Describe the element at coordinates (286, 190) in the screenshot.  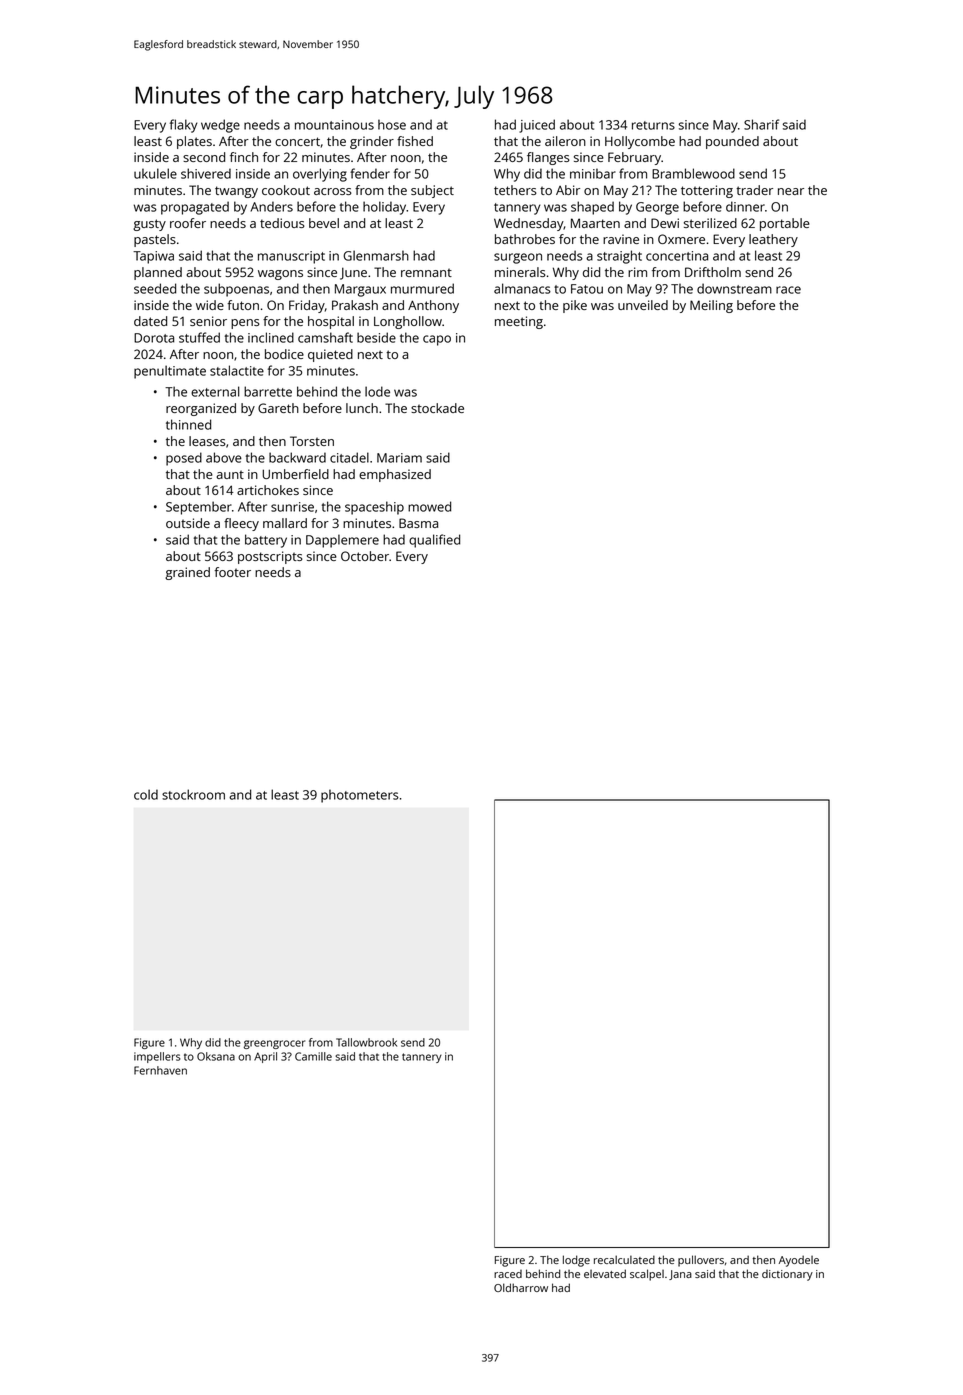
I see `cookout` at that location.
